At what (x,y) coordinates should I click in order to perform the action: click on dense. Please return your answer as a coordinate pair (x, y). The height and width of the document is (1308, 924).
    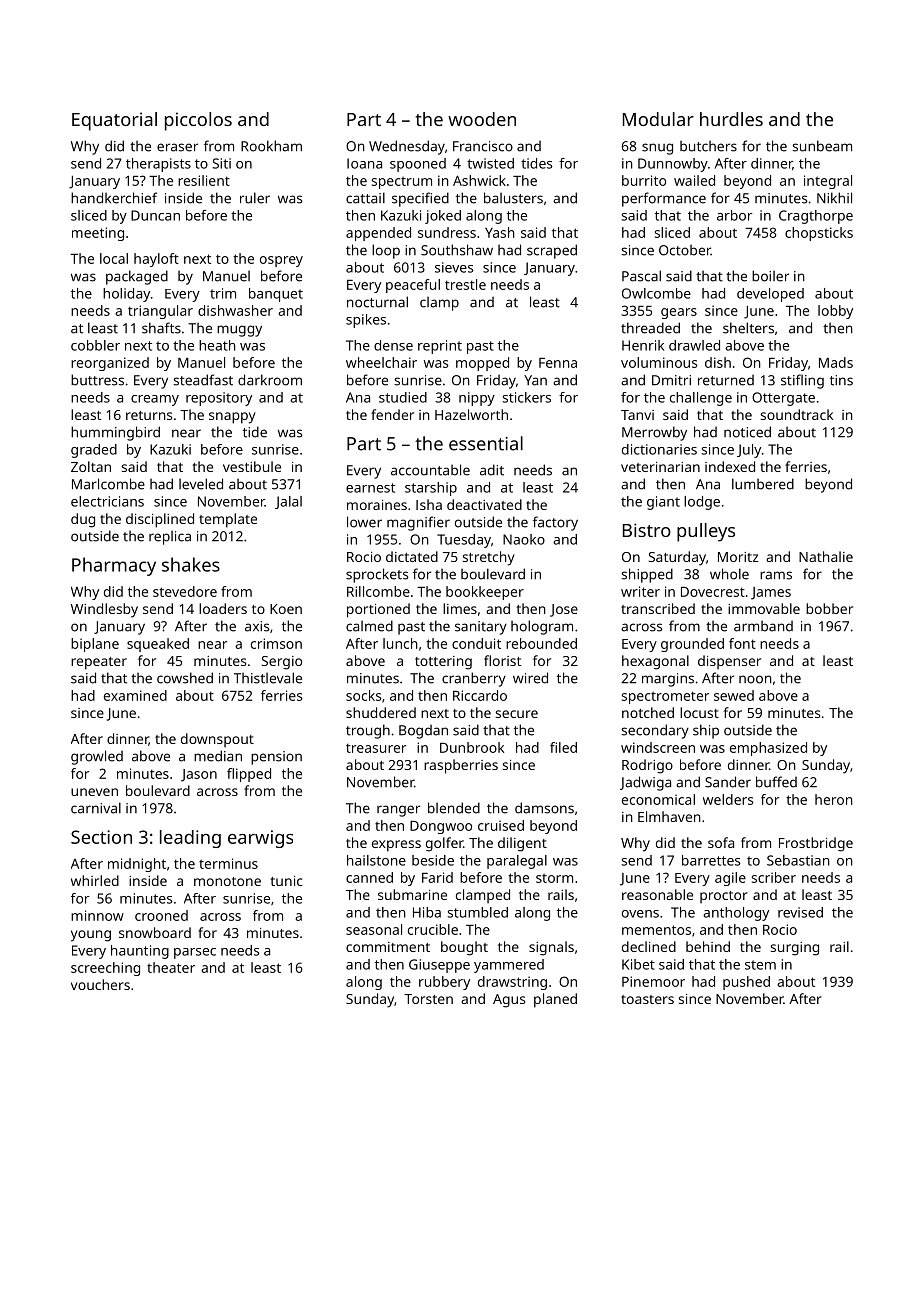
    Looking at the image, I should click on (393, 345).
